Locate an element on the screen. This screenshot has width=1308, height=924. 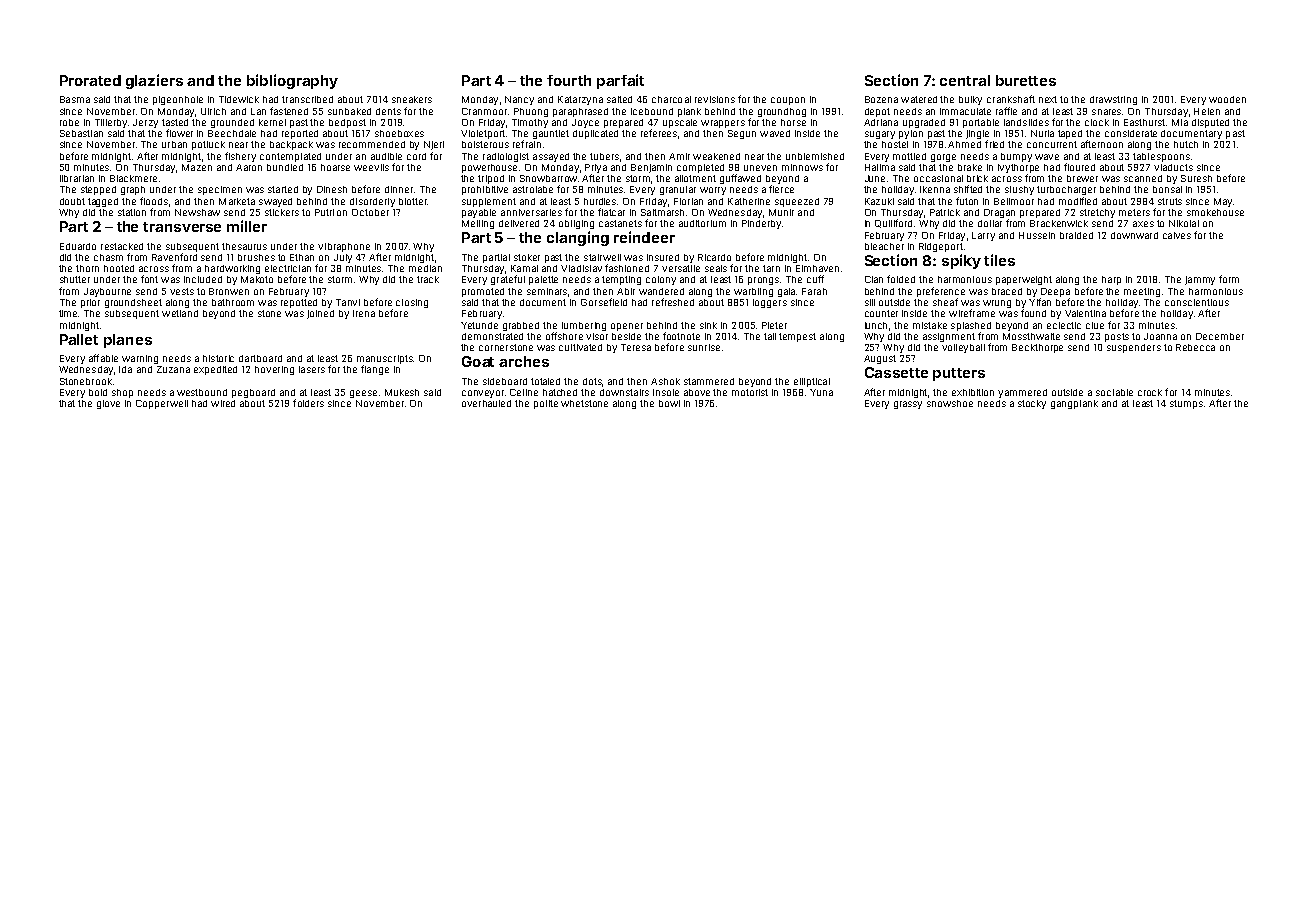
refreshed is located at coordinates (673, 302).
